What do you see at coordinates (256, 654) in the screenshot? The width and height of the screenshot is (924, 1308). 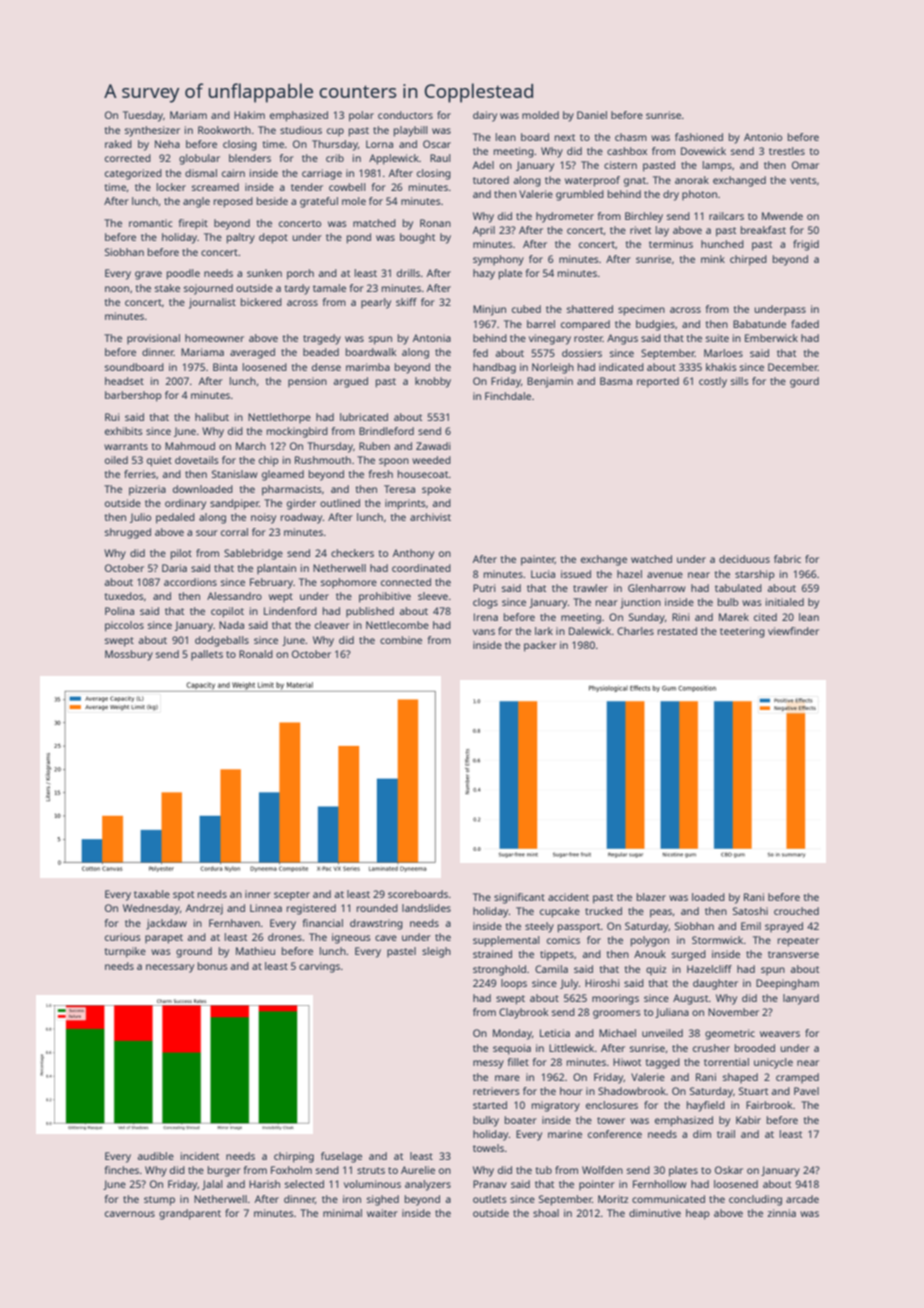 I see `Ronald` at bounding box center [256, 654].
